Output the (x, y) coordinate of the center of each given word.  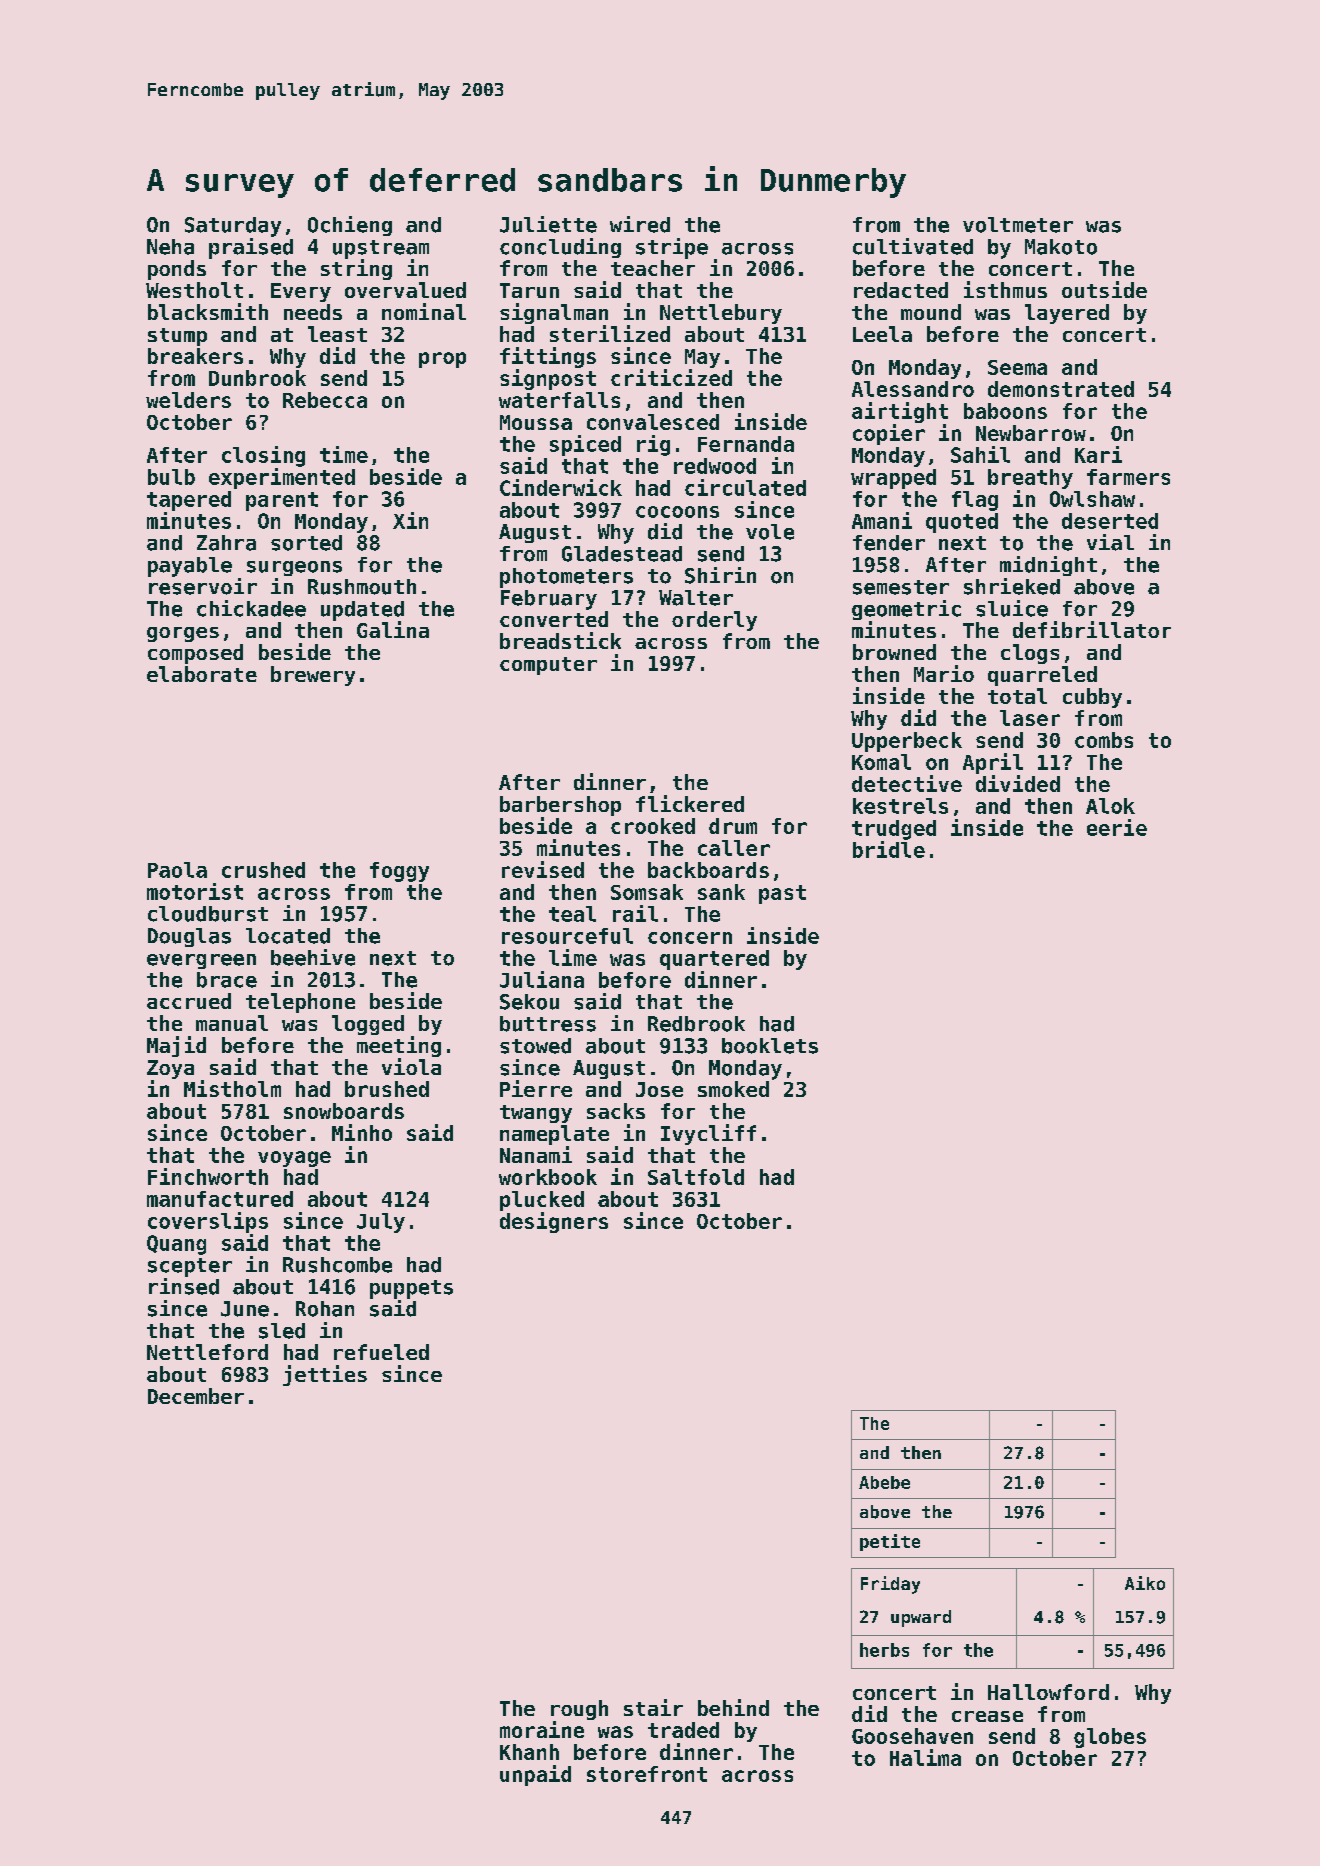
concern (690, 938)
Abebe (884, 1482)
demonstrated (1061, 389)
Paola (177, 870)
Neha (170, 247)
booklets (770, 1046)
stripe (672, 248)
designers (554, 1222)
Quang (176, 1245)
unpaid (535, 1775)
